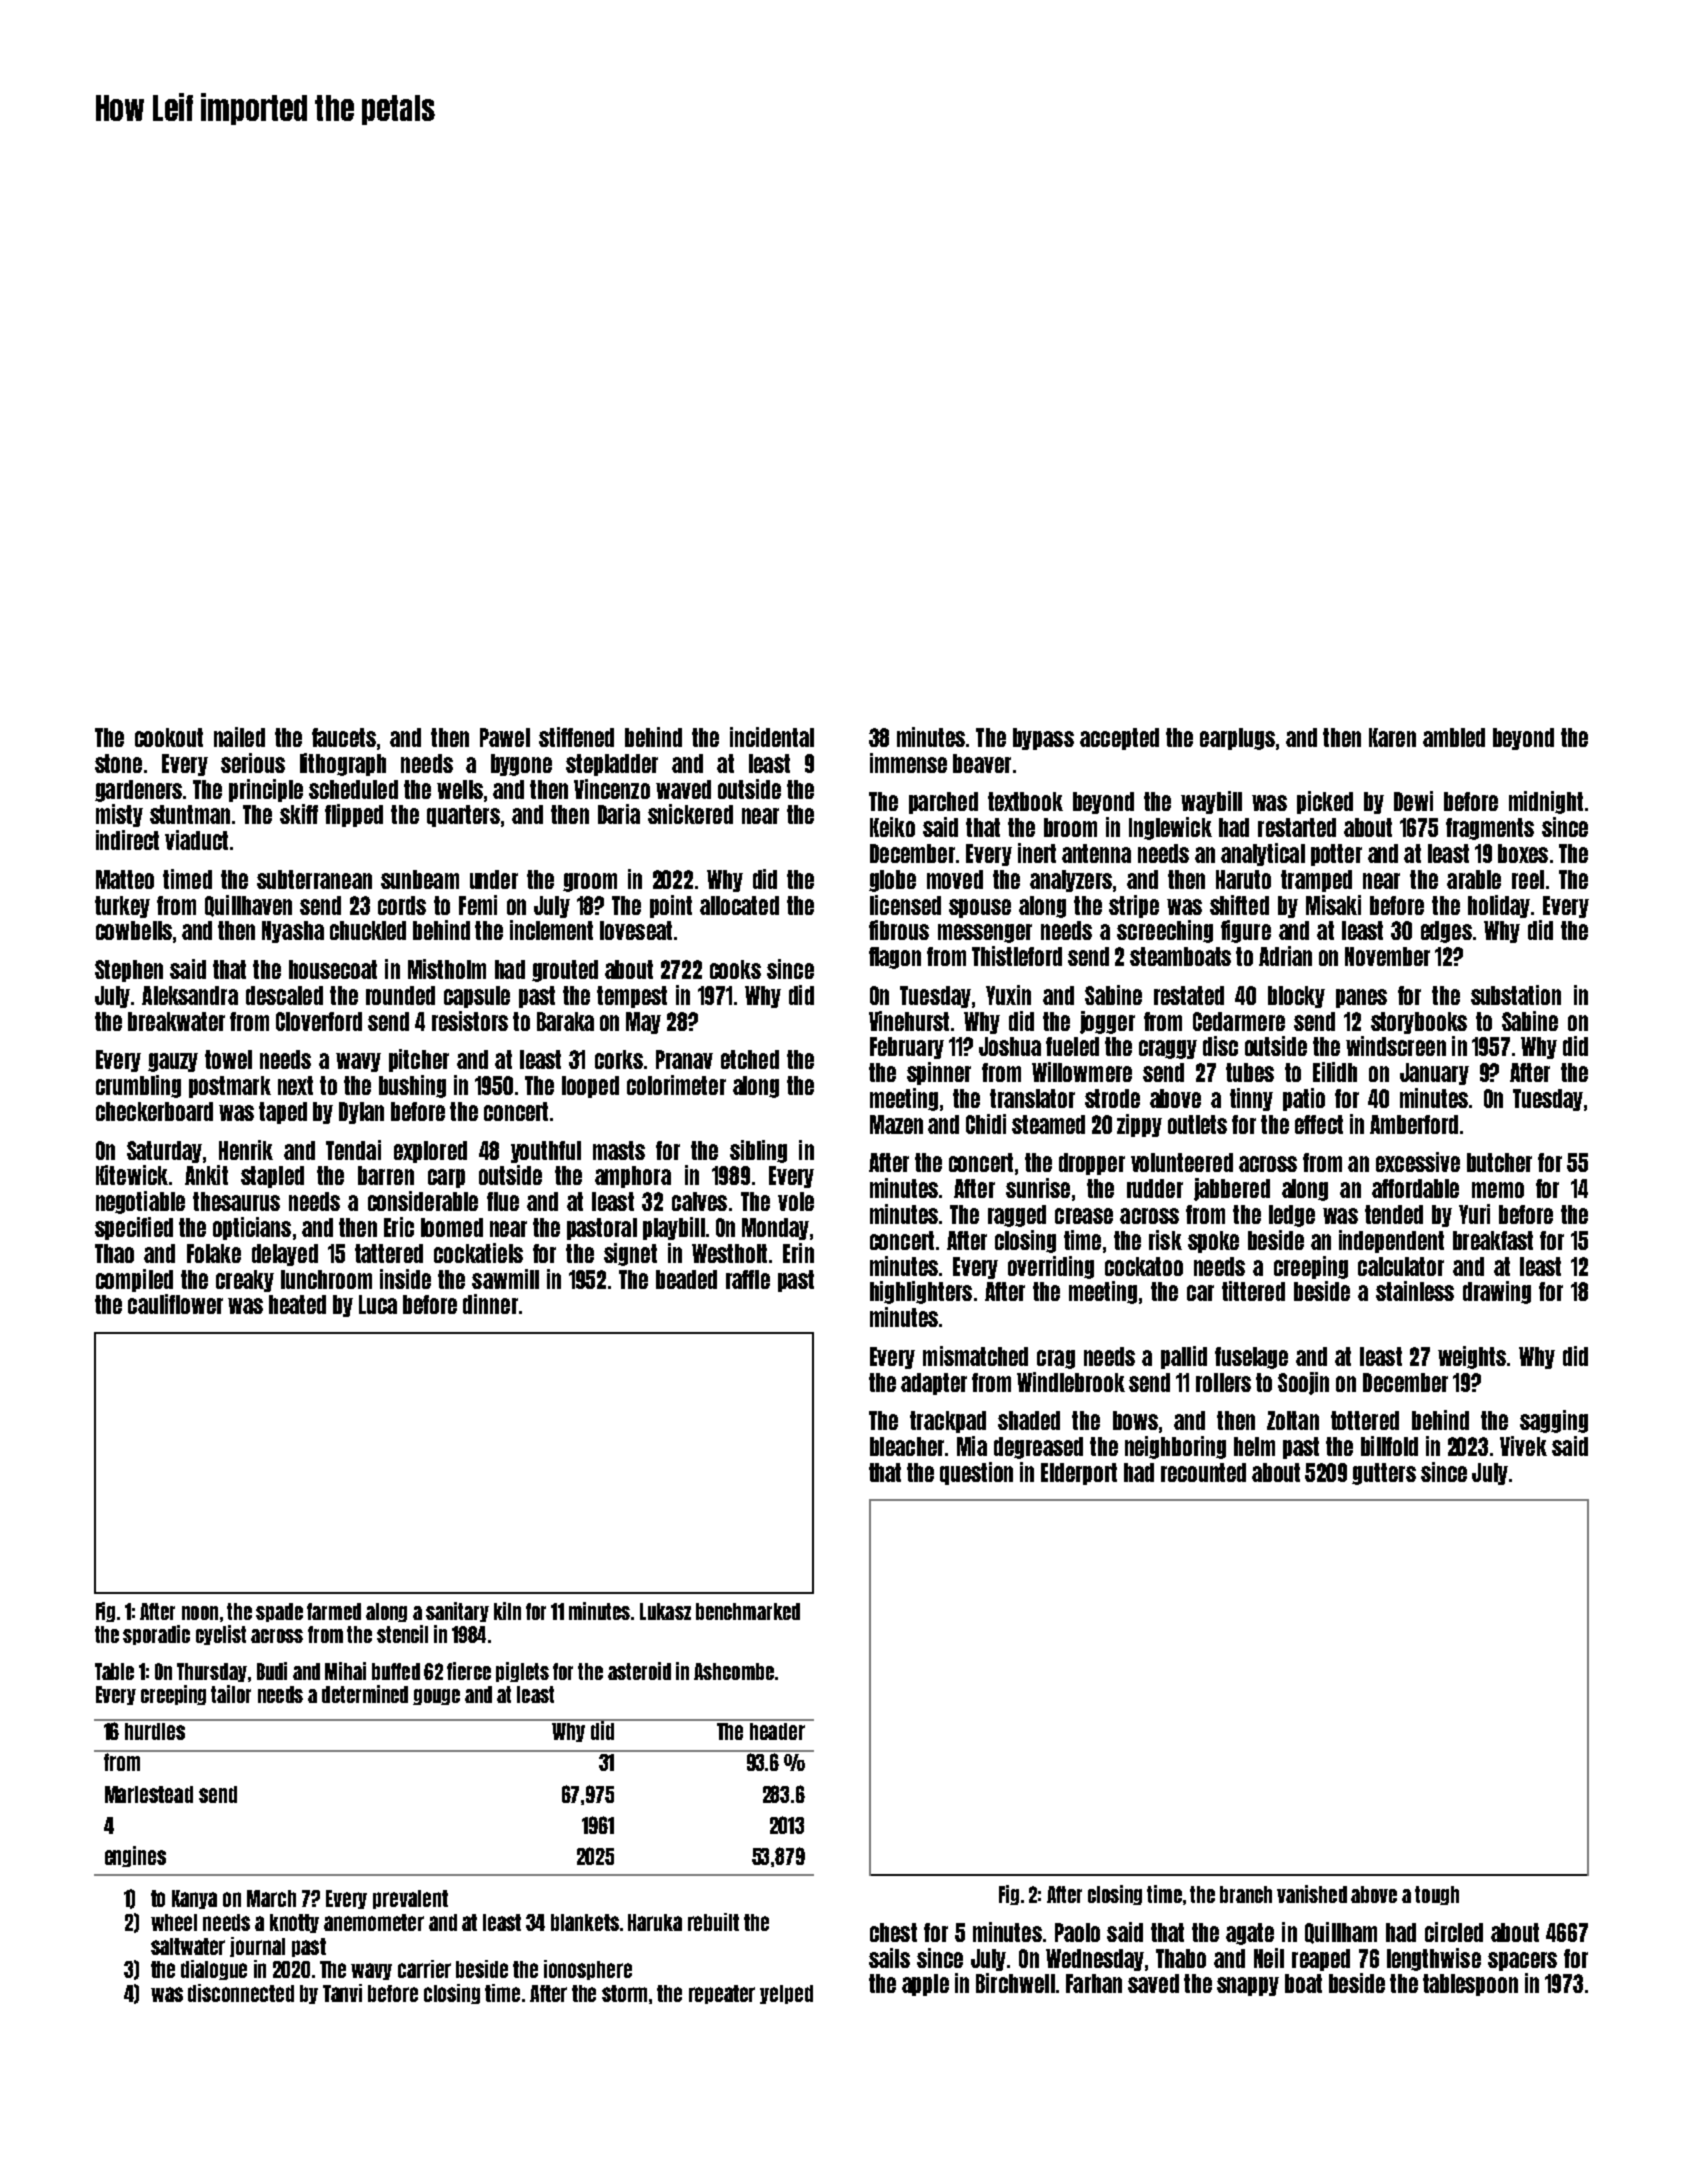 The width and height of the screenshot is (1683, 2178). Describe the element at coordinates (1454, 737) in the screenshot. I see `ambled` at that location.
